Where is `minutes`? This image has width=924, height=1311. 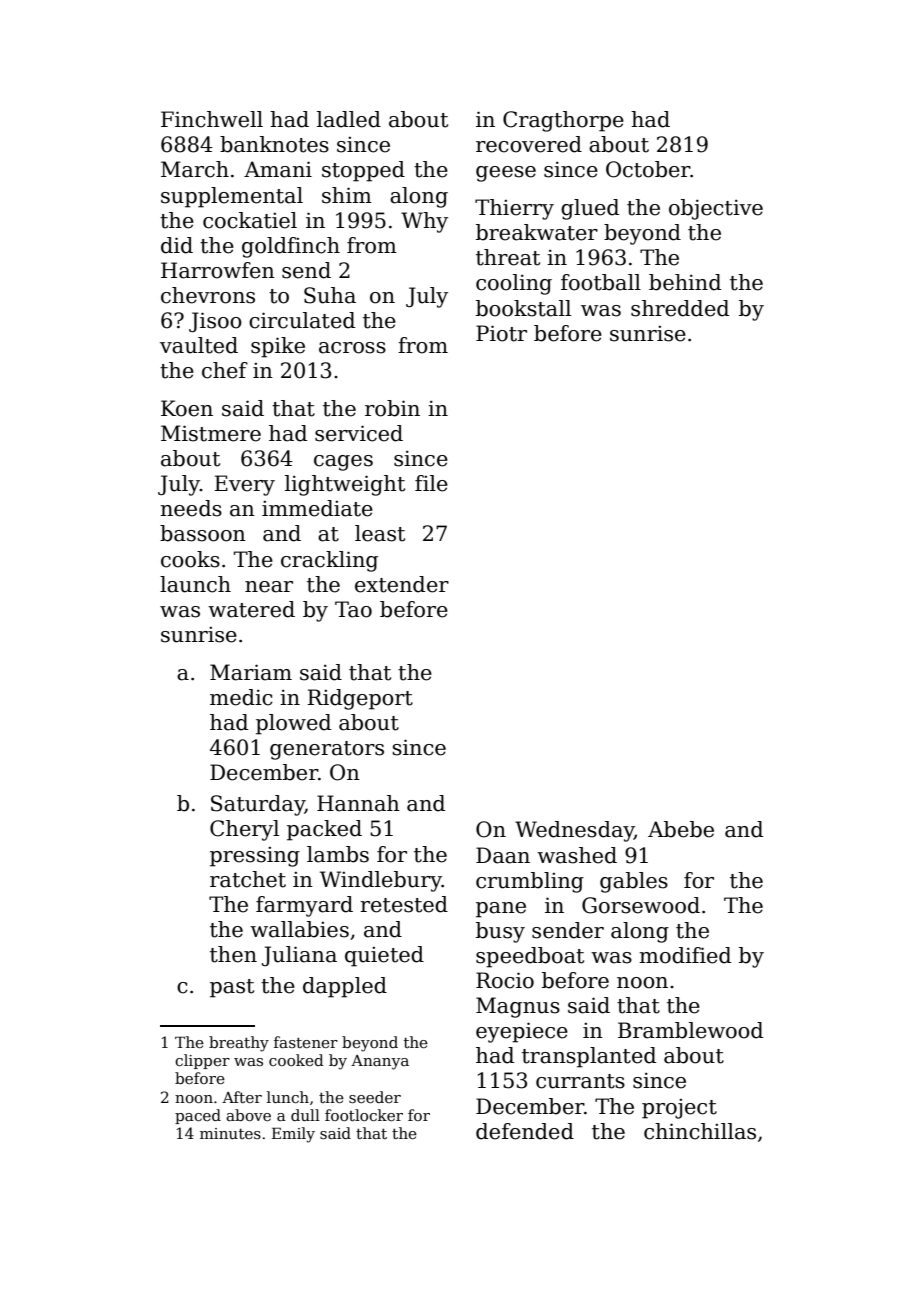 minutes is located at coordinates (230, 1133).
